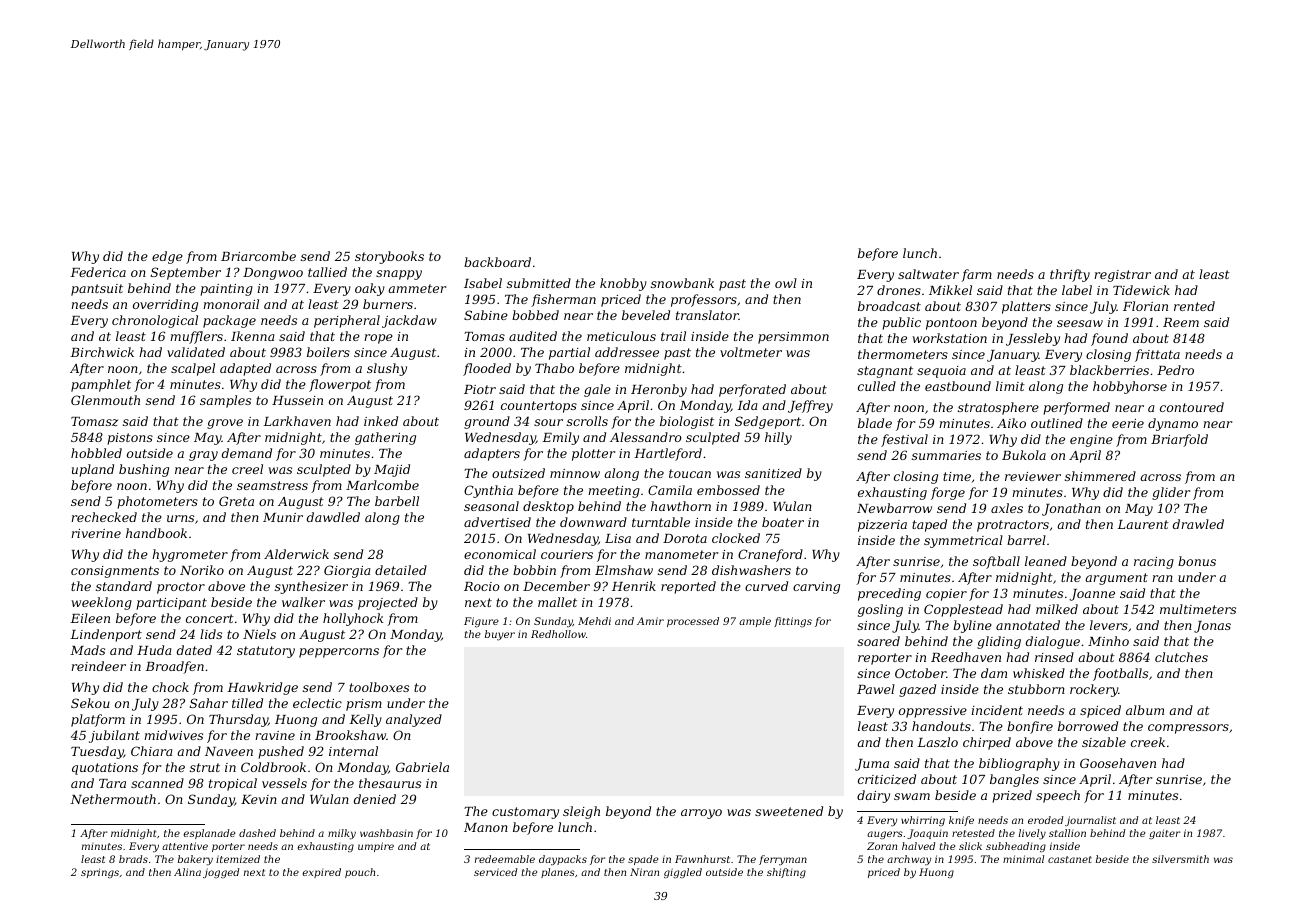 Image resolution: width=1308 pixels, height=924 pixels. Describe the element at coordinates (96, 533) in the screenshot. I see `riverine` at that location.
